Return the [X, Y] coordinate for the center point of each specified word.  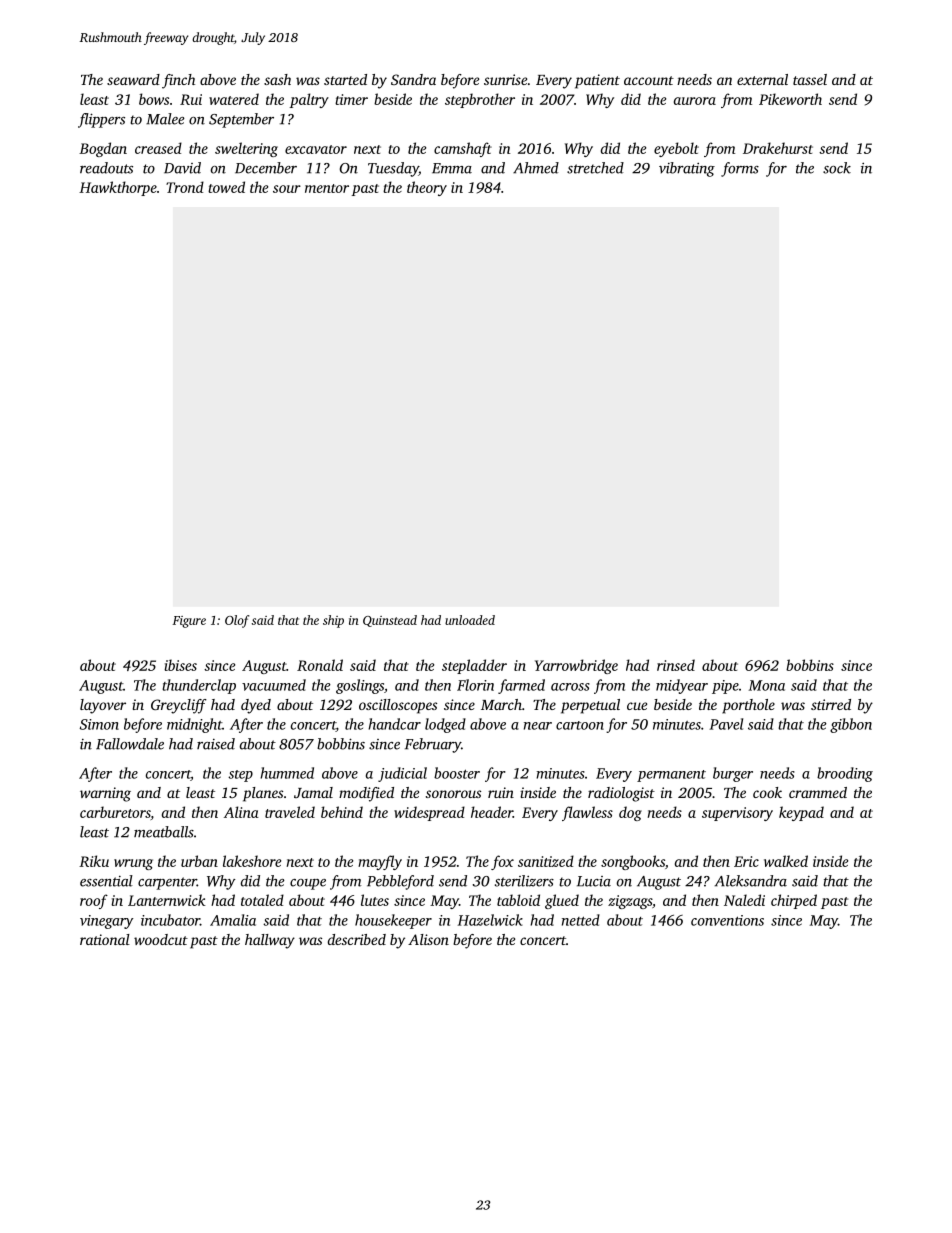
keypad [801, 813]
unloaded [470, 620]
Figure [189, 622]
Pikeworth [790, 99]
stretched [595, 168]
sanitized [546, 861]
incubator [170, 920]
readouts [106, 168]
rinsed [676, 665]
